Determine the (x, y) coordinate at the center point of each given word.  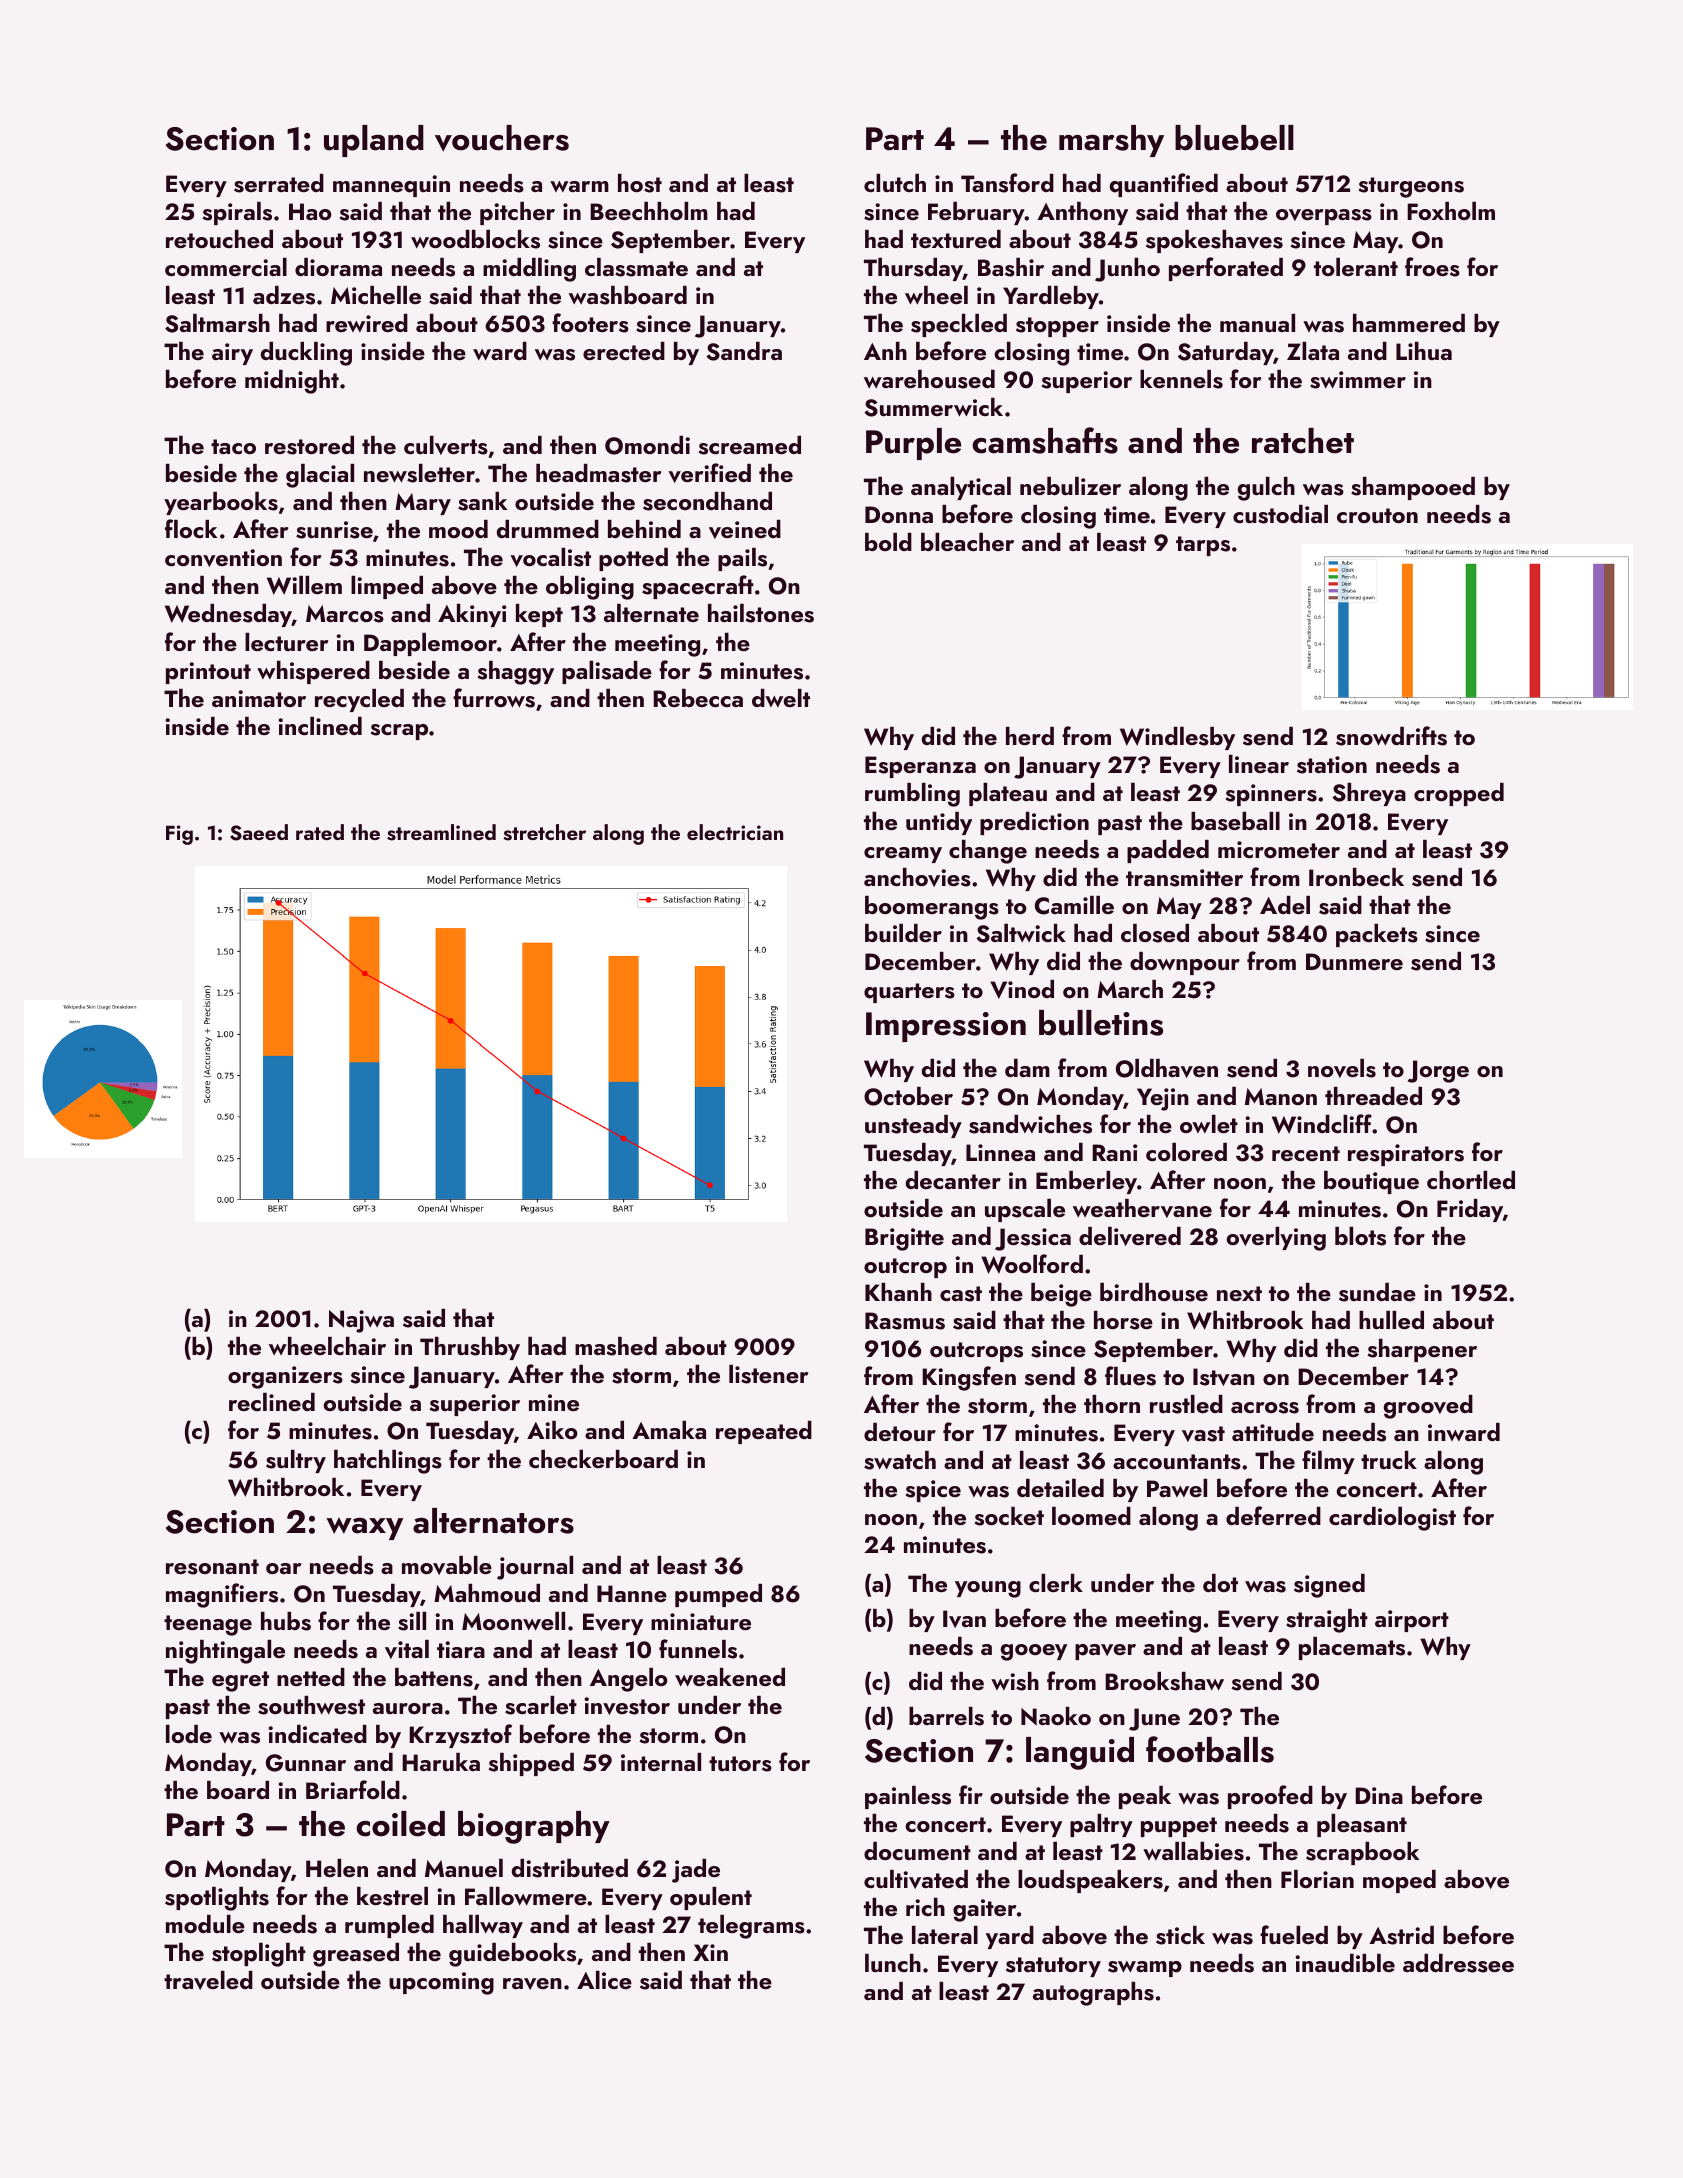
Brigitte (904, 1239)
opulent (711, 1898)
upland (374, 141)
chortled (1471, 1180)
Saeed (259, 832)
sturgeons (1411, 187)
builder (903, 933)
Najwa (361, 1321)
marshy (1111, 141)
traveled (208, 1980)
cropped (1459, 794)
